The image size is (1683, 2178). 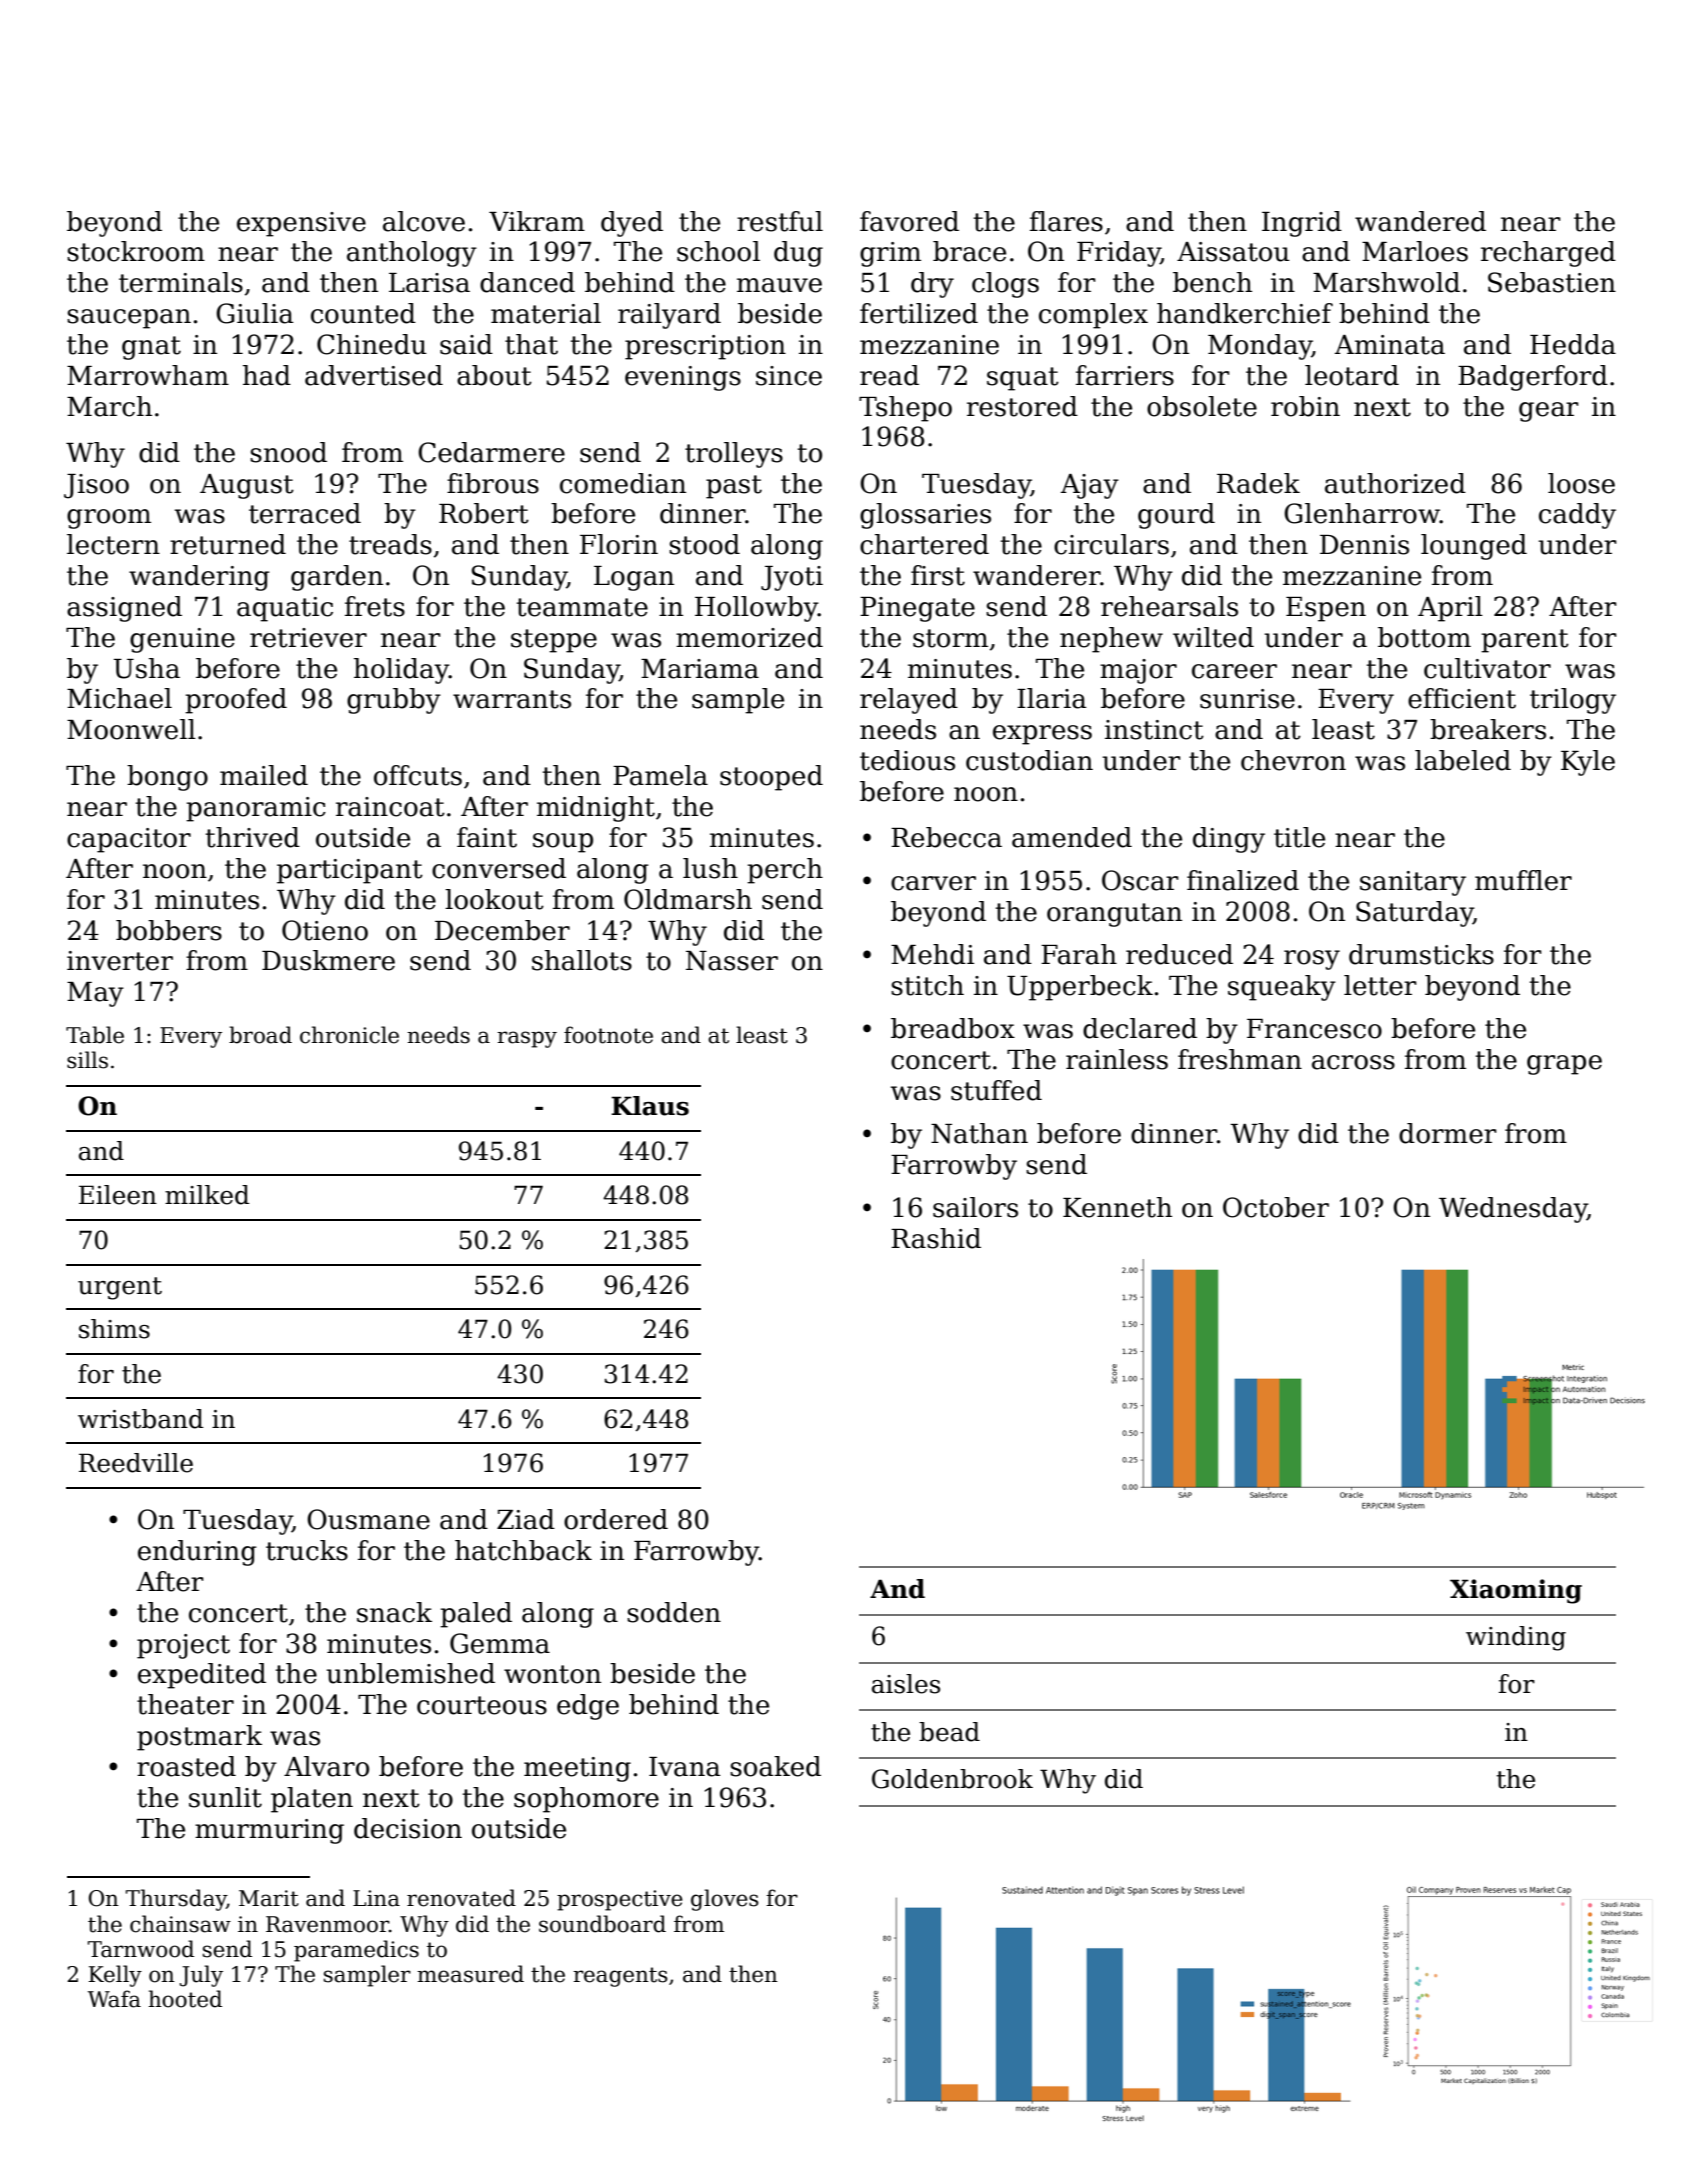 I want to click on alcove, so click(x=424, y=221).
